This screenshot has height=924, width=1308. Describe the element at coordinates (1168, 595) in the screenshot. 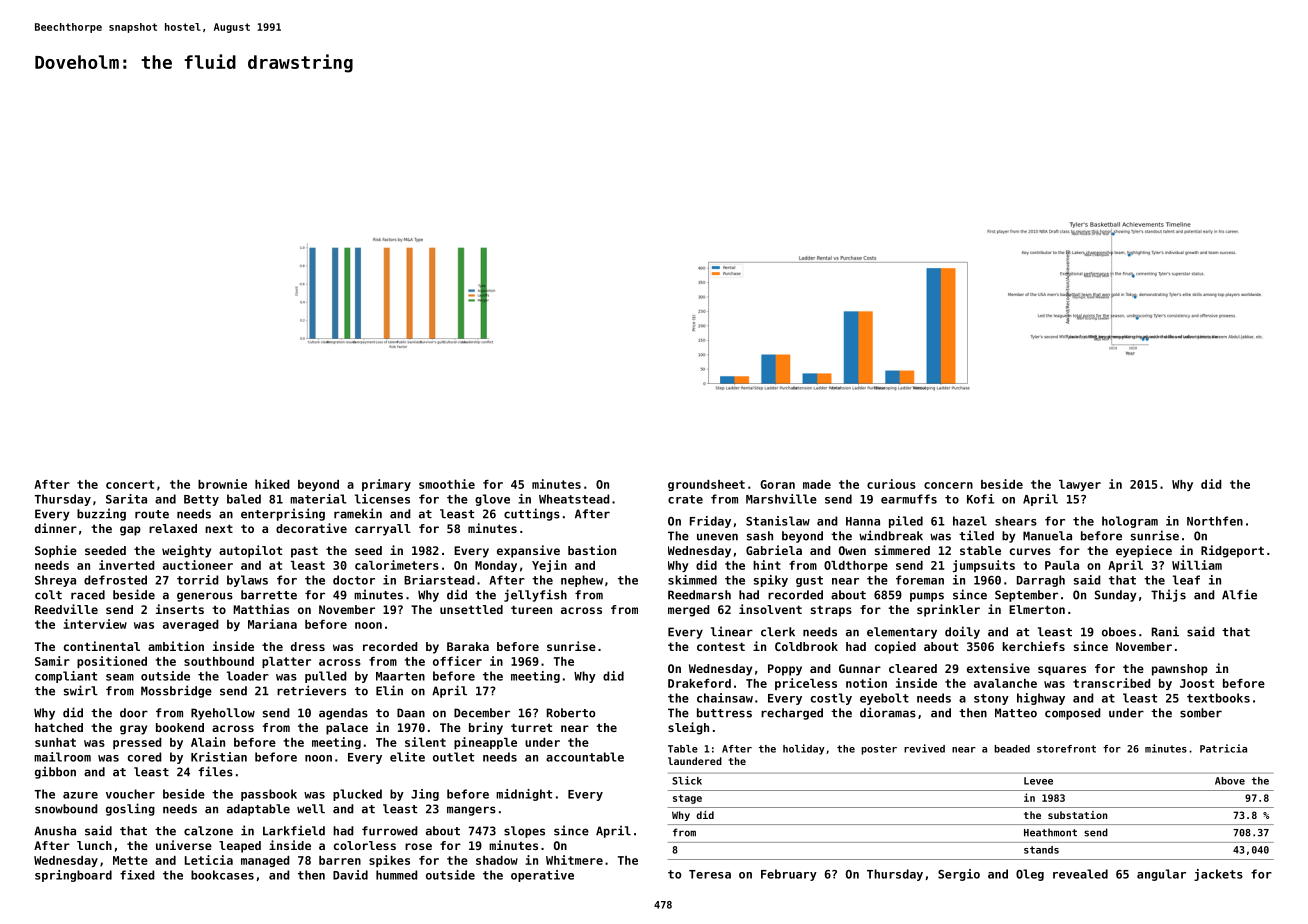

I see `Thijs` at that location.
